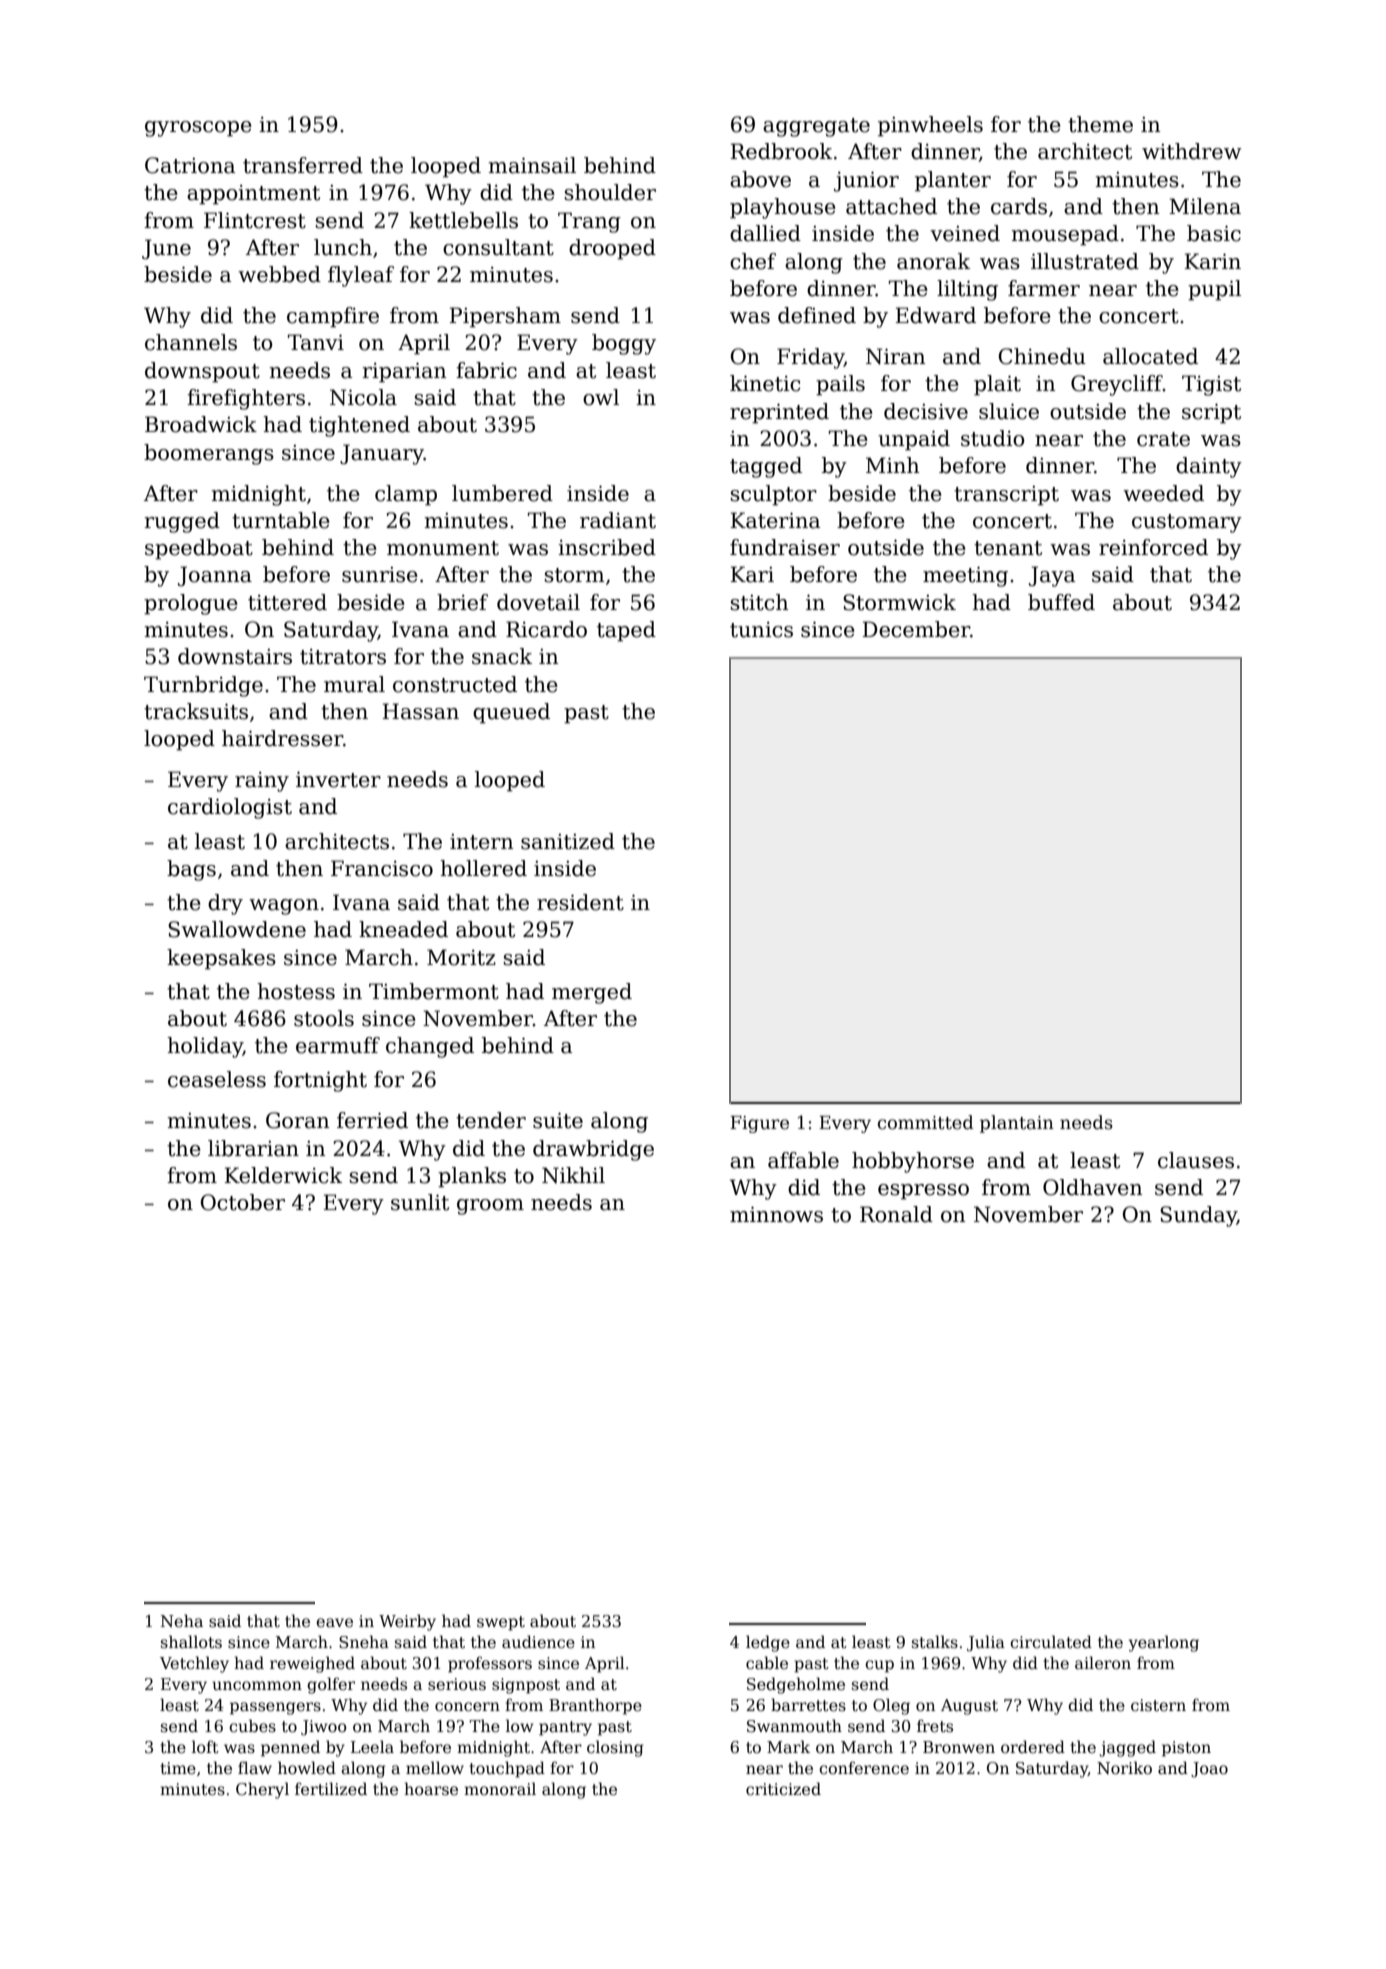 Image resolution: width=1386 pixels, height=1969 pixels. What do you see at coordinates (287, 602) in the screenshot?
I see `tittered` at bounding box center [287, 602].
